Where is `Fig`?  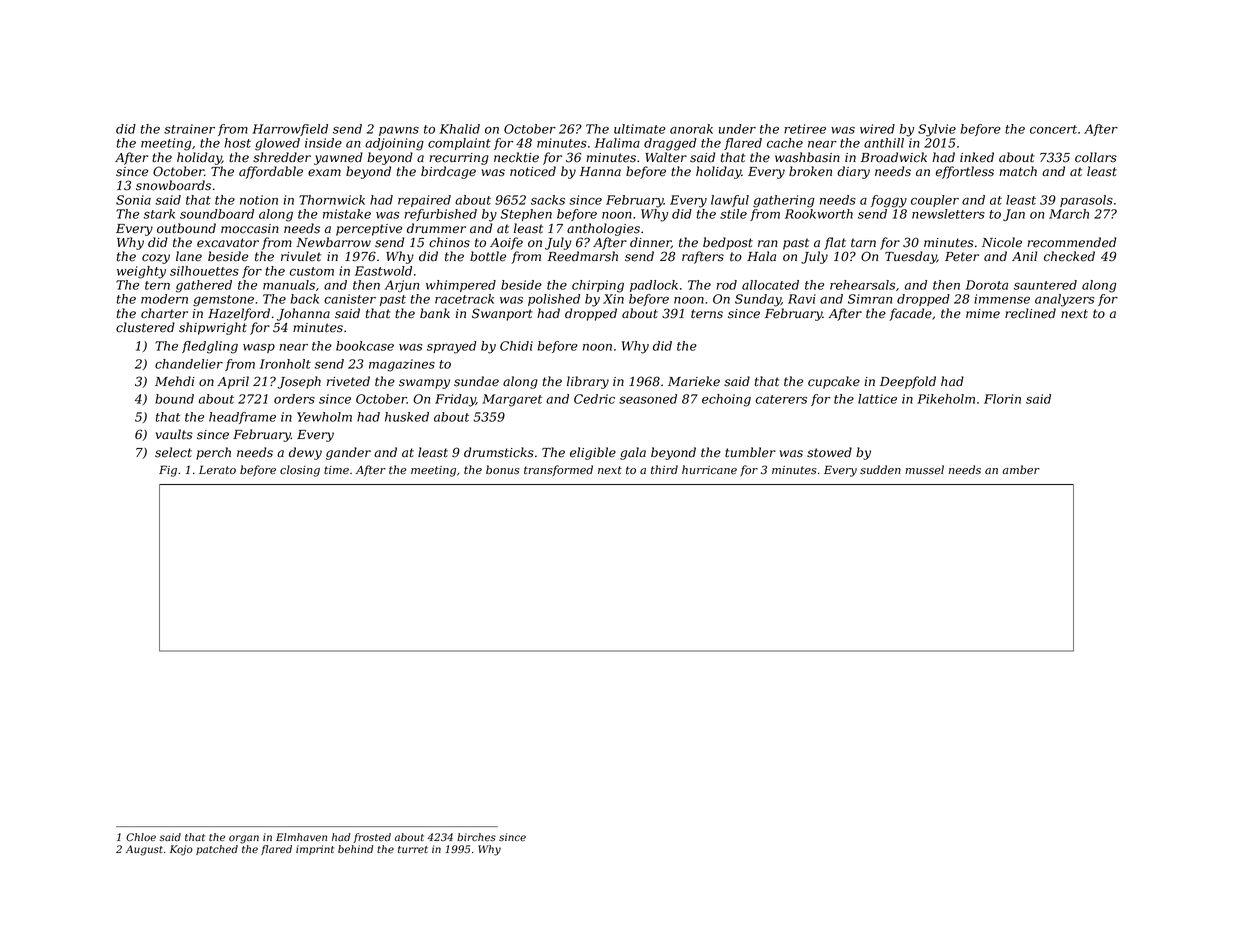 Fig is located at coordinates (168, 471).
